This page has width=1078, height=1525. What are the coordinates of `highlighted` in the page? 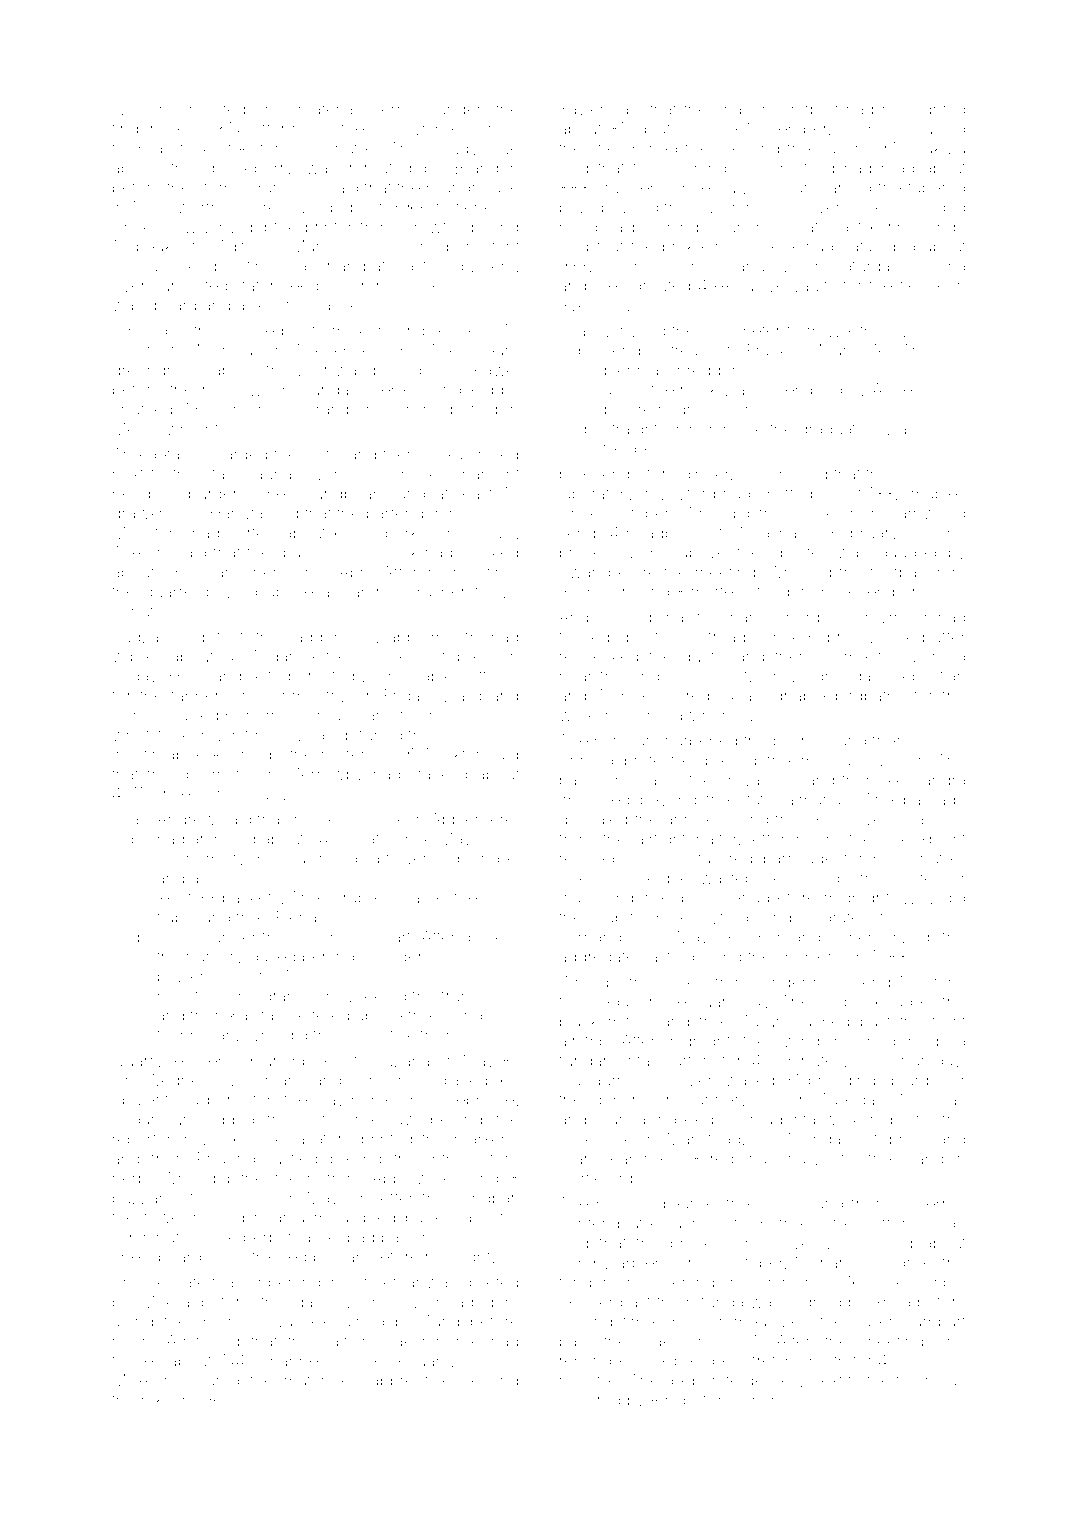 It's located at (924, 111).
